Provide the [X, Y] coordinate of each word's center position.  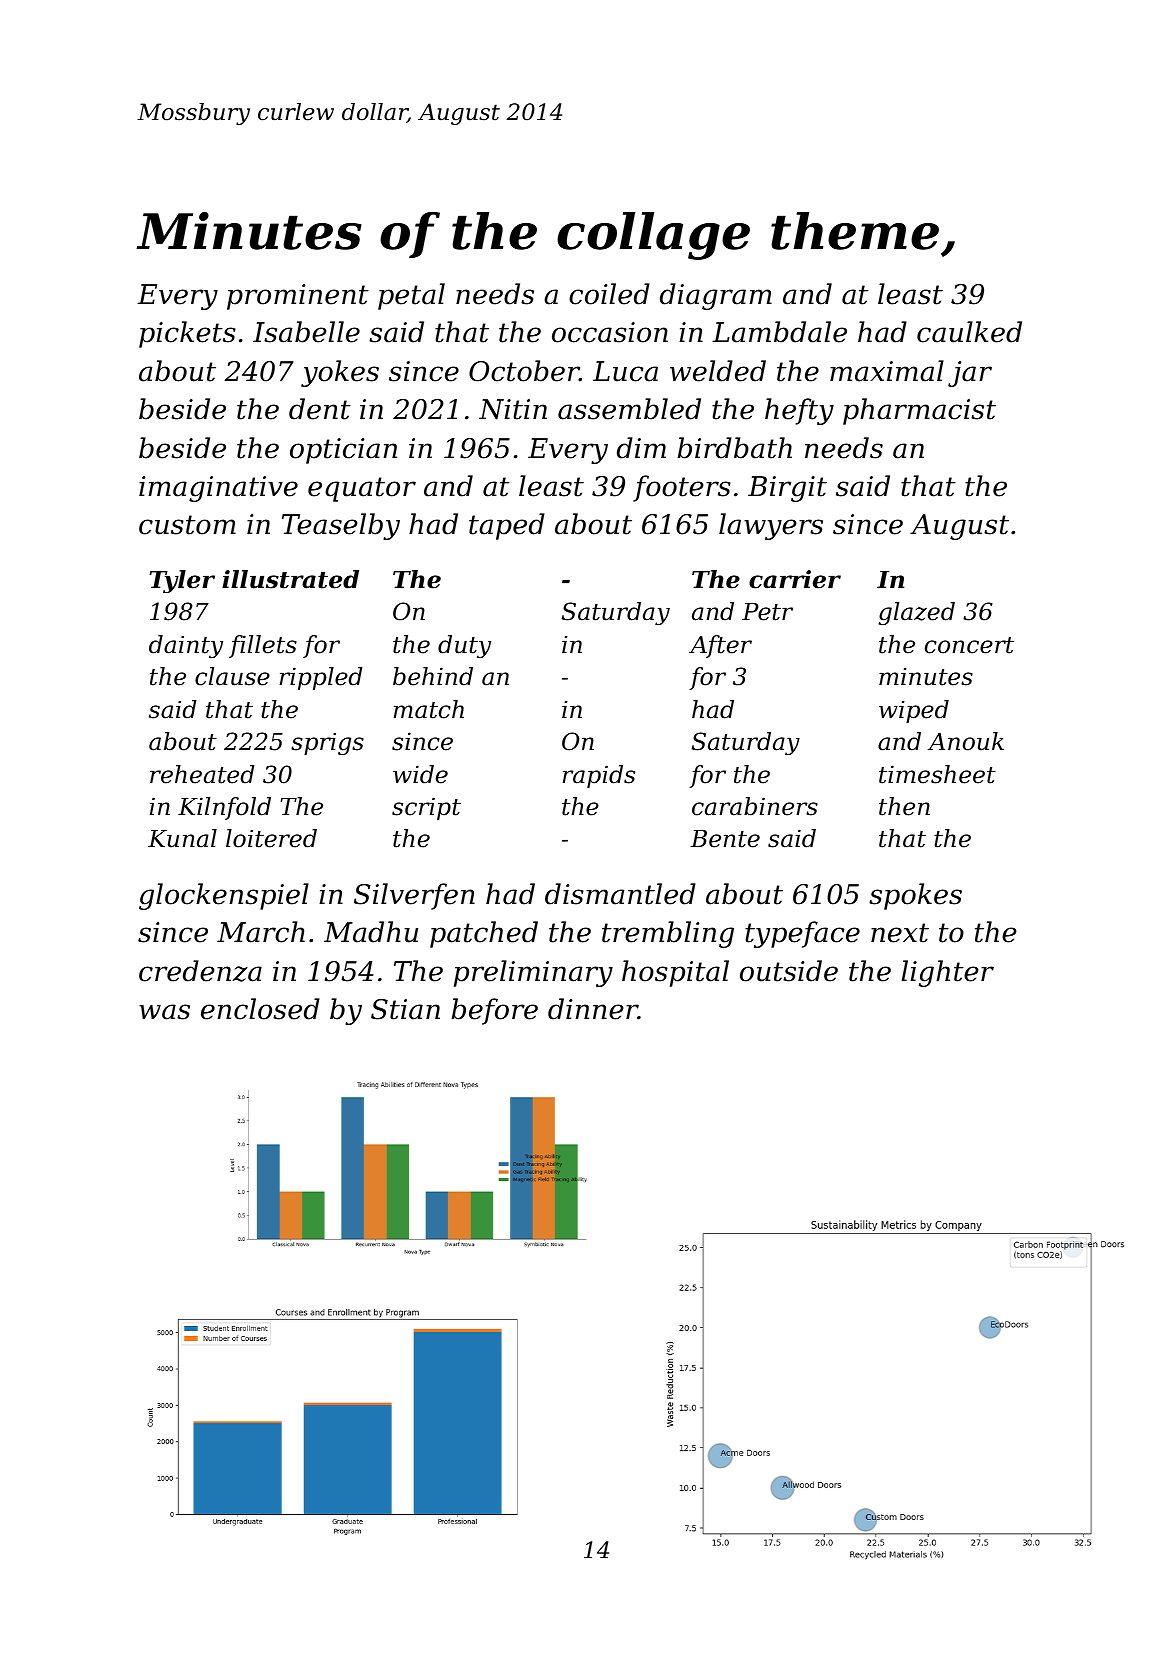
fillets [263, 646]
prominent [298, 297]
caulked [969, 332]
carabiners [755, 806]
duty [464, 646]
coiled [609, 294]
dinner [593, 1009]
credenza [200, 971]
